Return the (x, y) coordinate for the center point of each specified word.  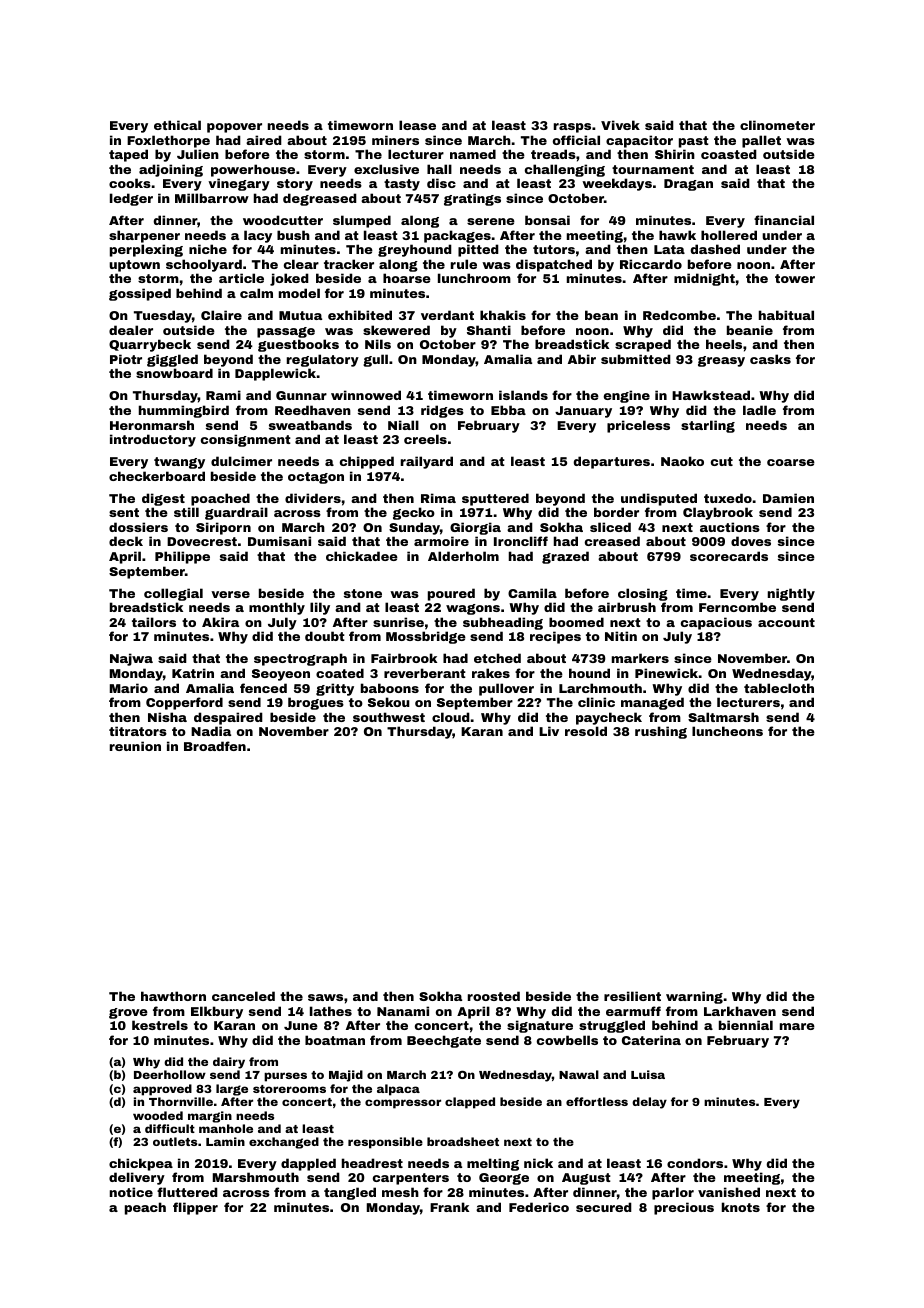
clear (301, 264)
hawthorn (173, 996)
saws (325, 997)
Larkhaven (740, 1011)
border (616, 512)
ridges (442, 411)
